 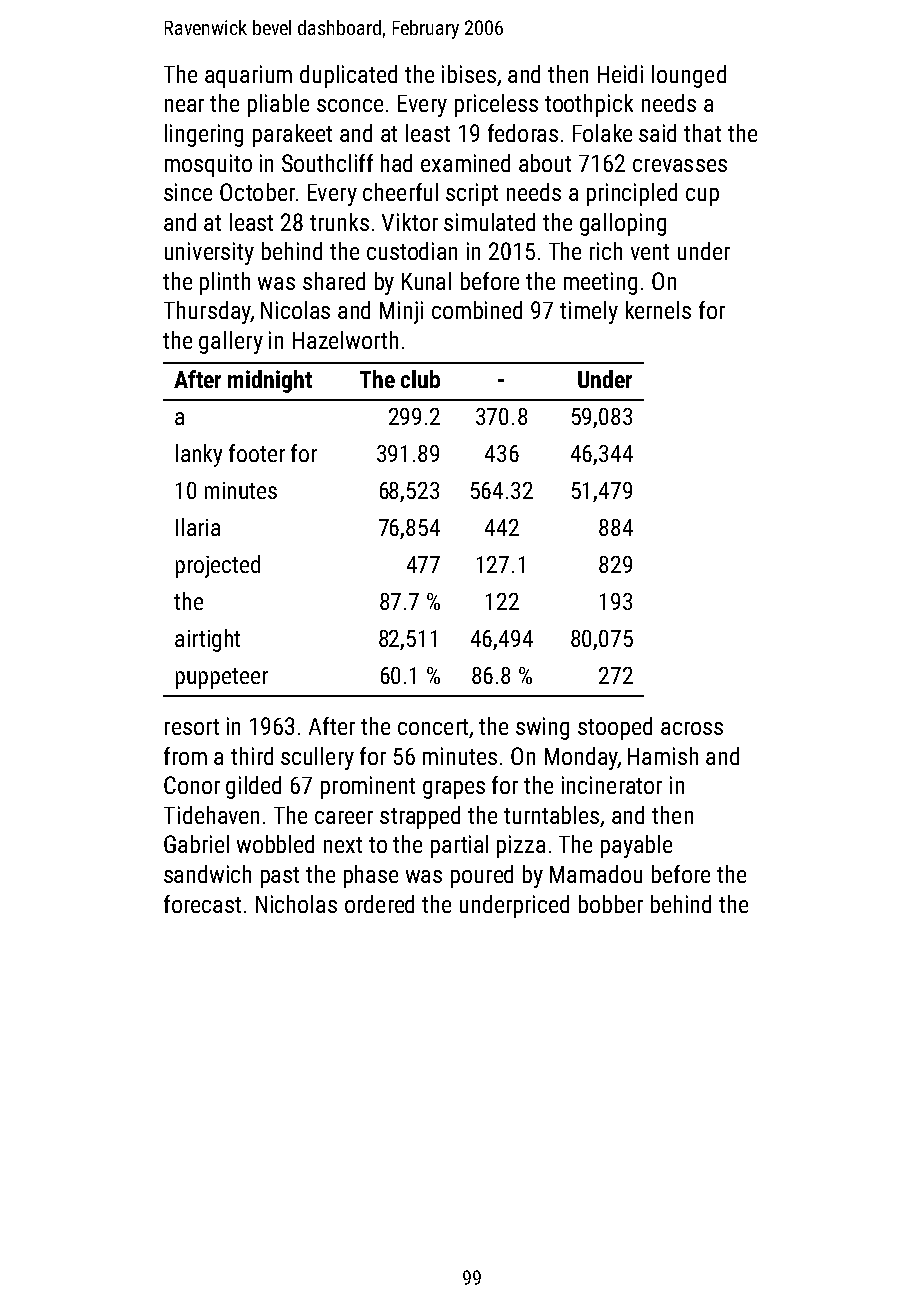 What do you see at coordinates (689, 76) in the screenshot?
I see `lounged` at bounding box center [689, 76].
